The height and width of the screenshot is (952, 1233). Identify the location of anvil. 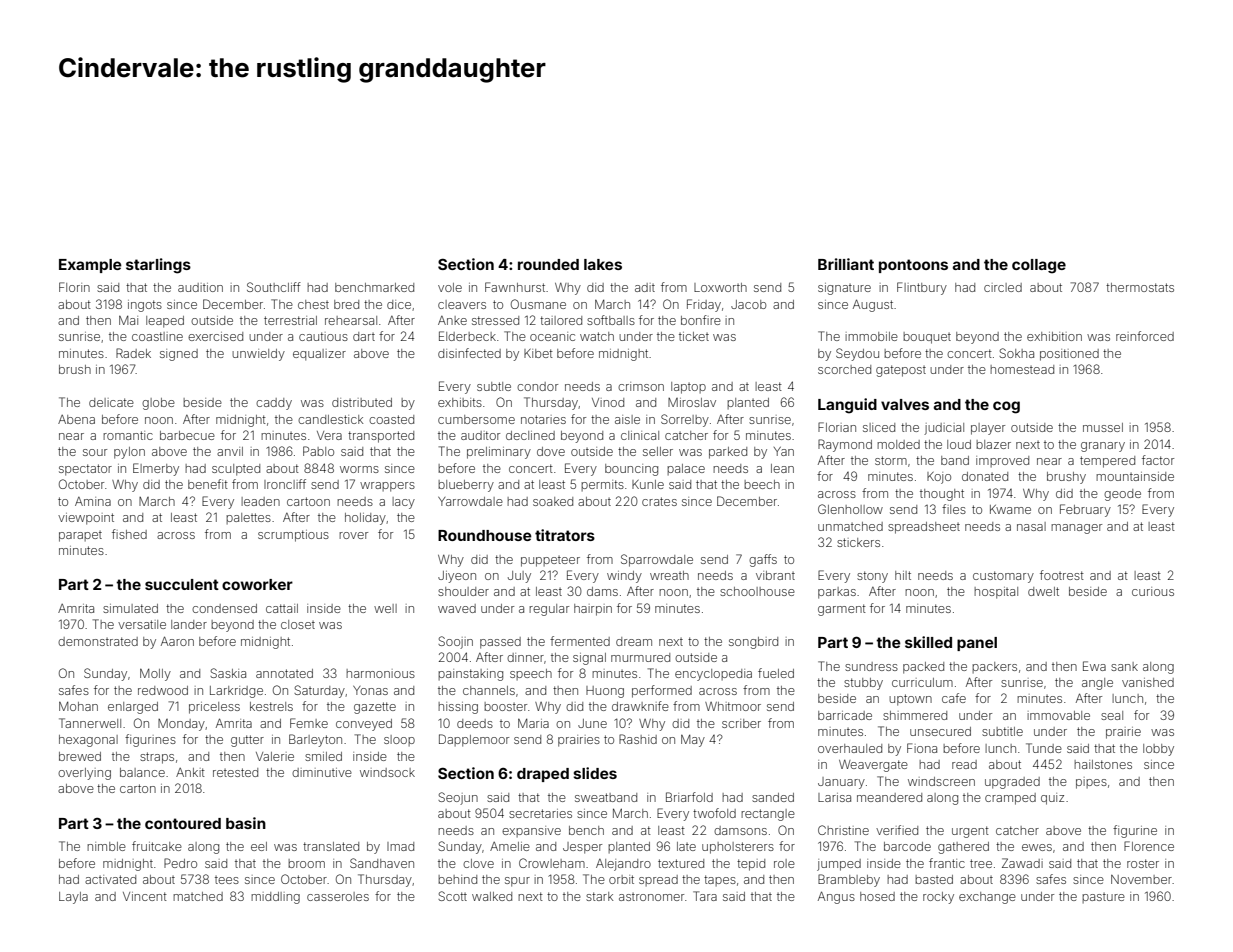
(230, 451).
